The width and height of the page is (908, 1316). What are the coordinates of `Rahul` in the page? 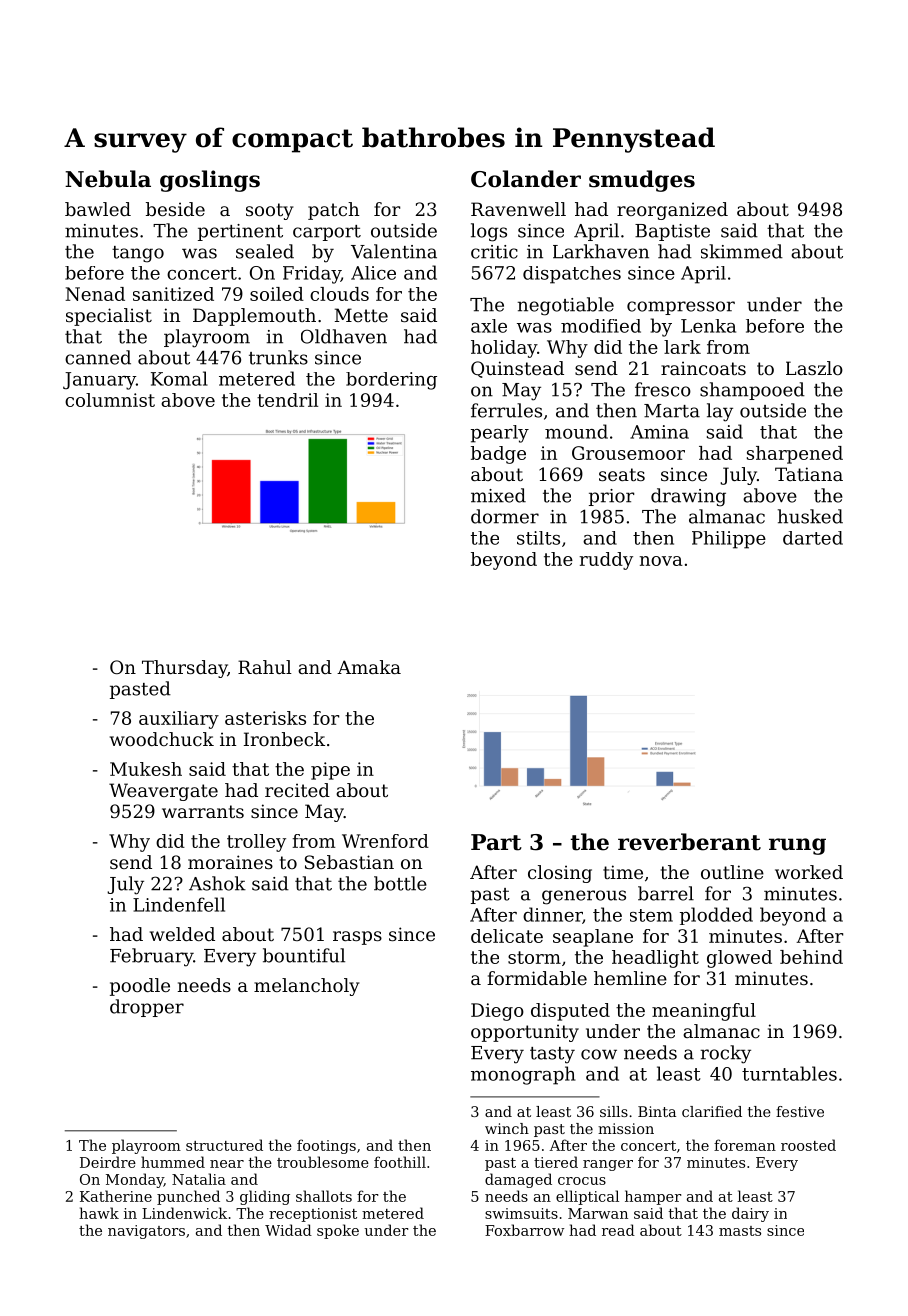 It's located at (265, 667).
